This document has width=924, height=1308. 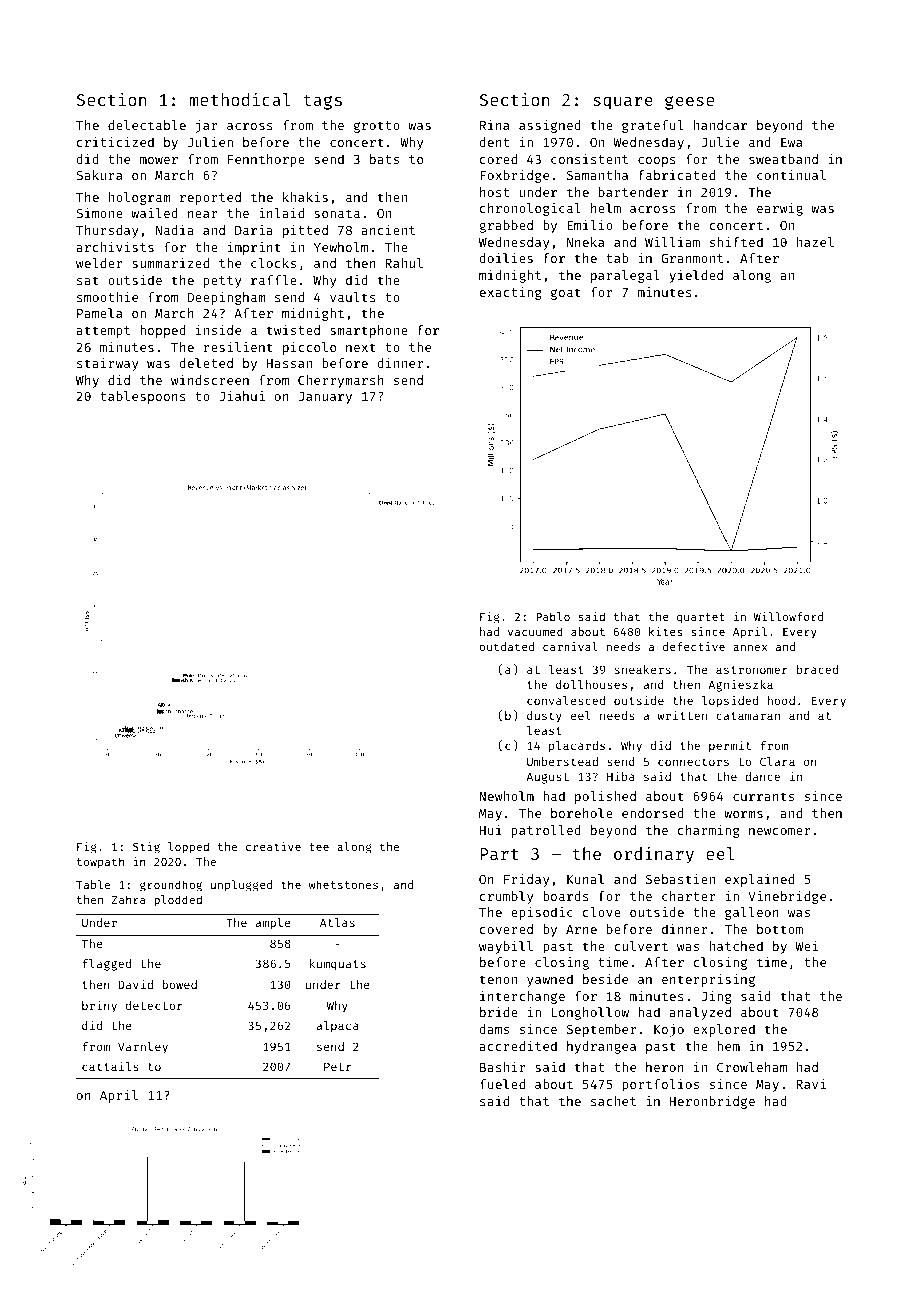 I want to click on criticized, so click(x=115, y=142).
